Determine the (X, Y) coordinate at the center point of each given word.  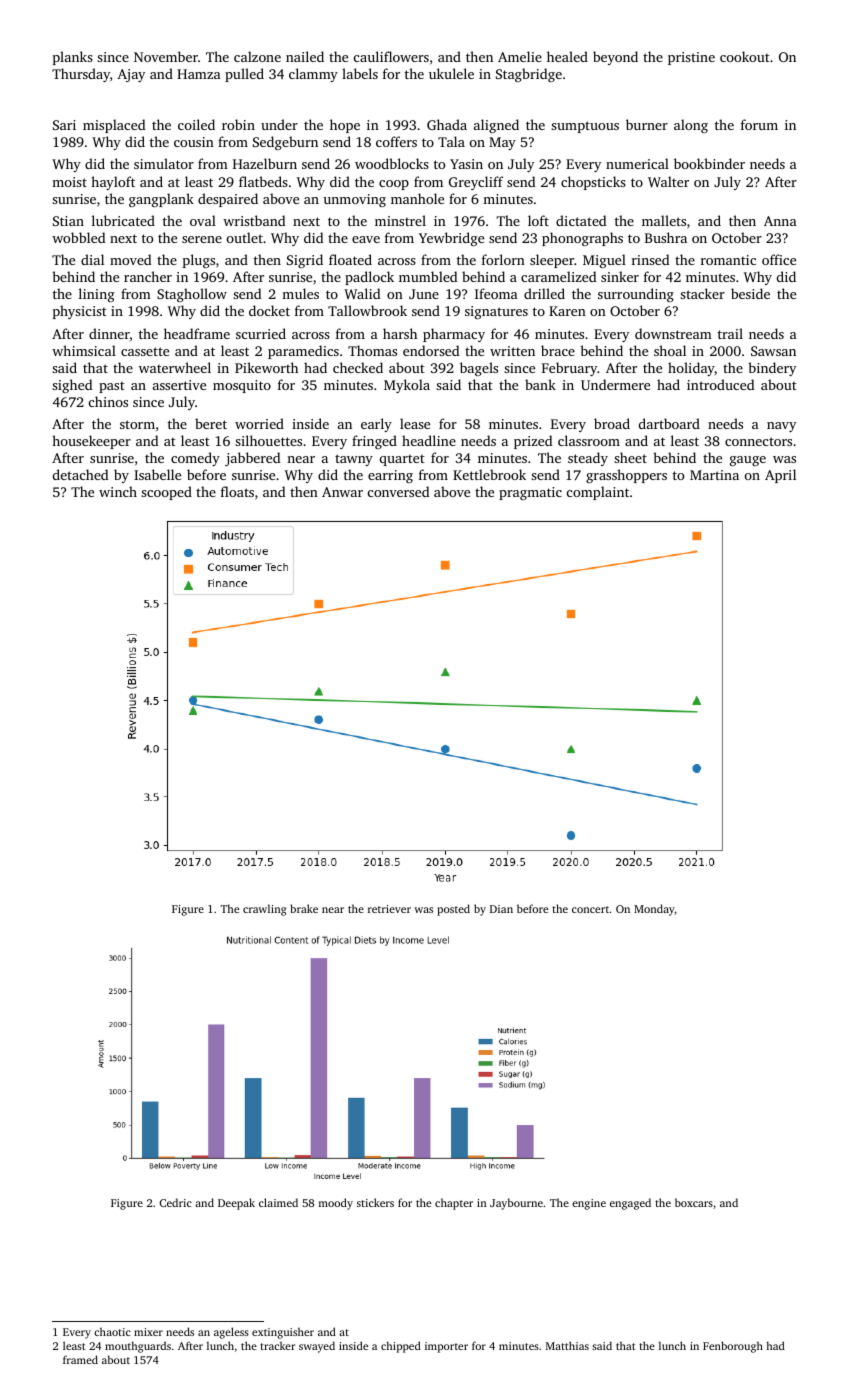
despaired (228, 200)
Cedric (176, 1202)
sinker (620, 276)
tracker (277, 1346)
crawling (264, 910)
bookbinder (709, 163)
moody (336, 1204)
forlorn (503, 259)
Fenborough (733, 1347)
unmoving (354, 200)
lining (97, 295)
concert (590, 909)
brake (304, 908)
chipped (401, 1347)
